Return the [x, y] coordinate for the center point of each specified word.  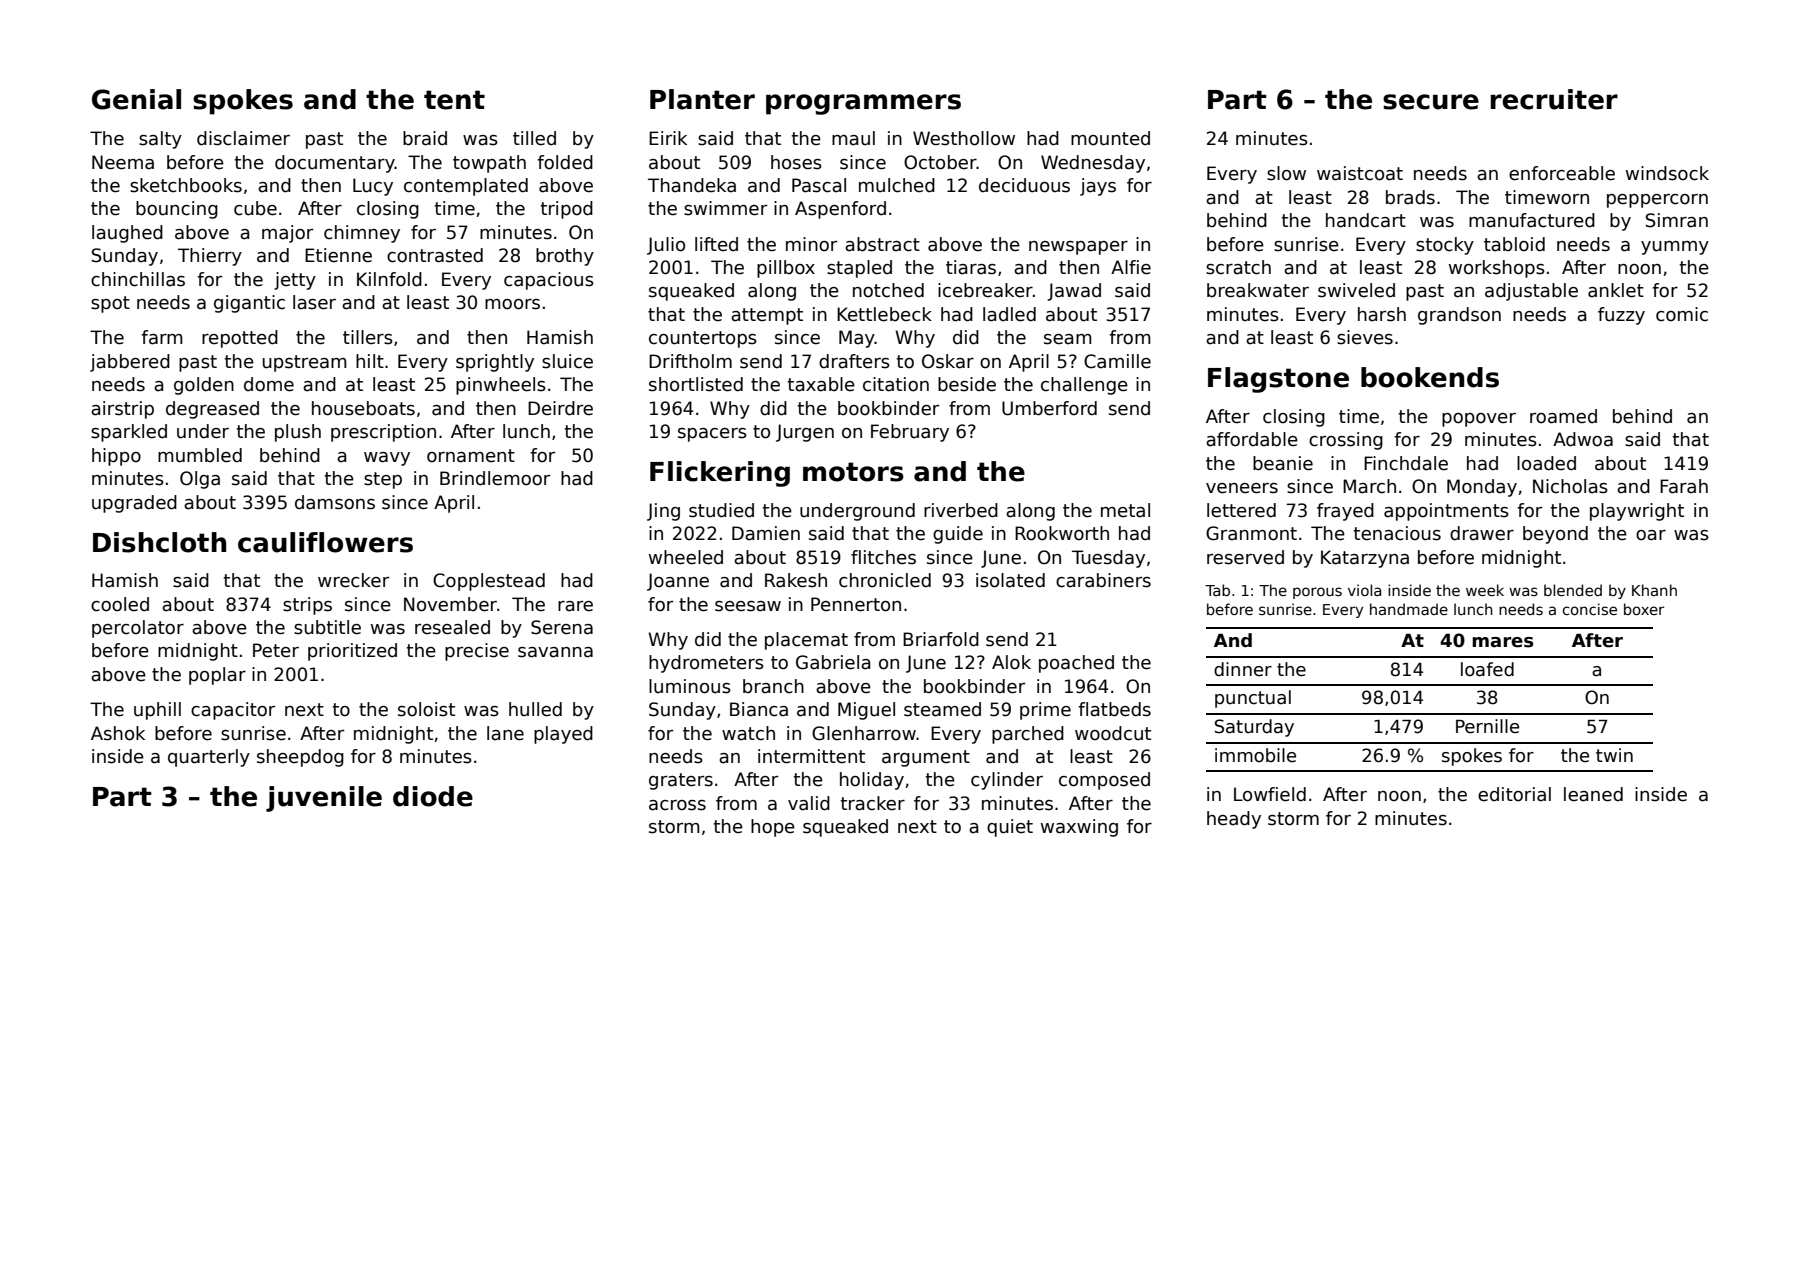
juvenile [324, 799]
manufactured [1532, 220]
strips [307, 606]
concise [1590, 609]
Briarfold [941, 639]
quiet [1010, 828]
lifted [716, 244]
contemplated [466, 187]
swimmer [725, 208]
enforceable [1562, 173]
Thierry [210, 257]
